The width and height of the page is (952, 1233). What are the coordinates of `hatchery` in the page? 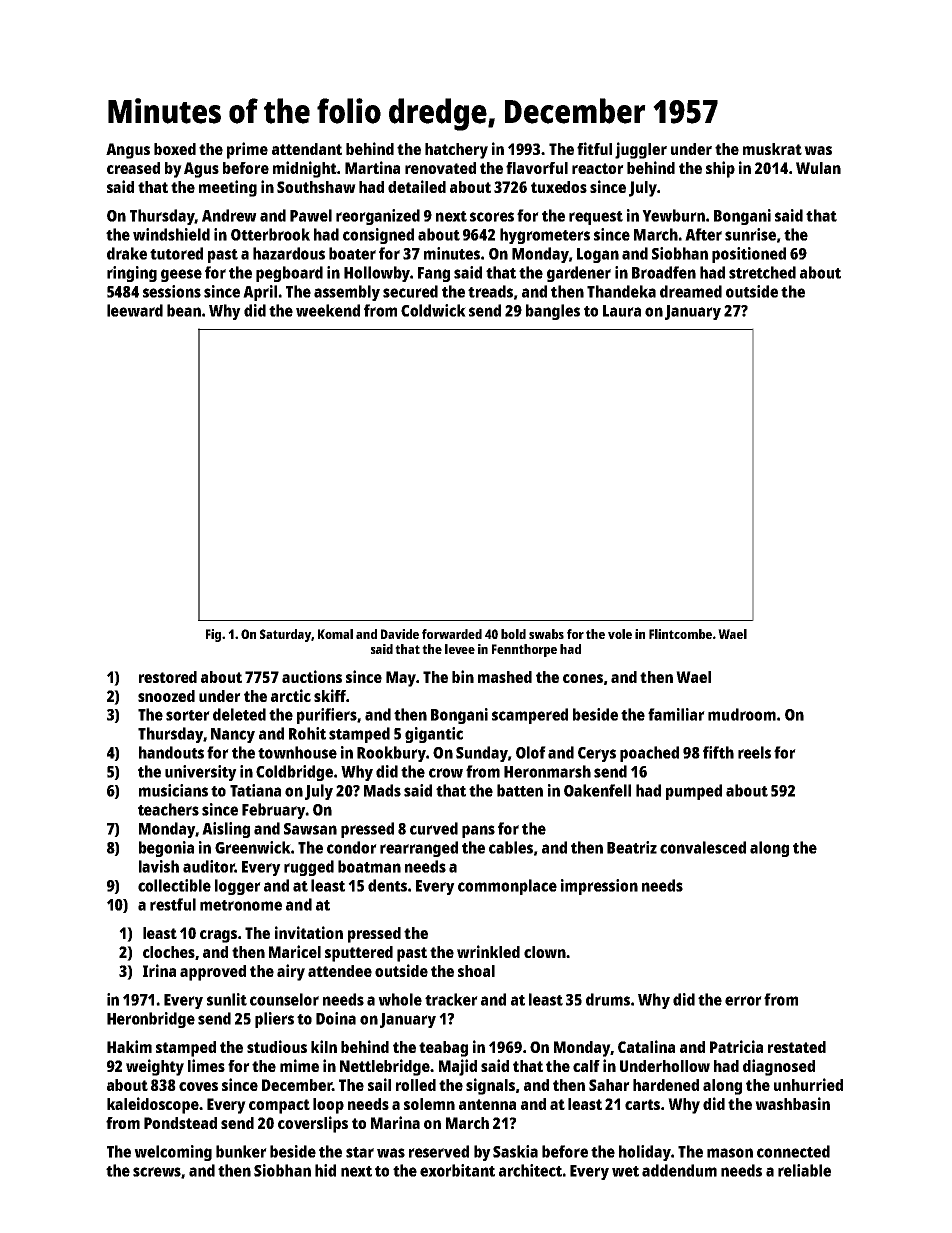 It's located at (456, 151).
